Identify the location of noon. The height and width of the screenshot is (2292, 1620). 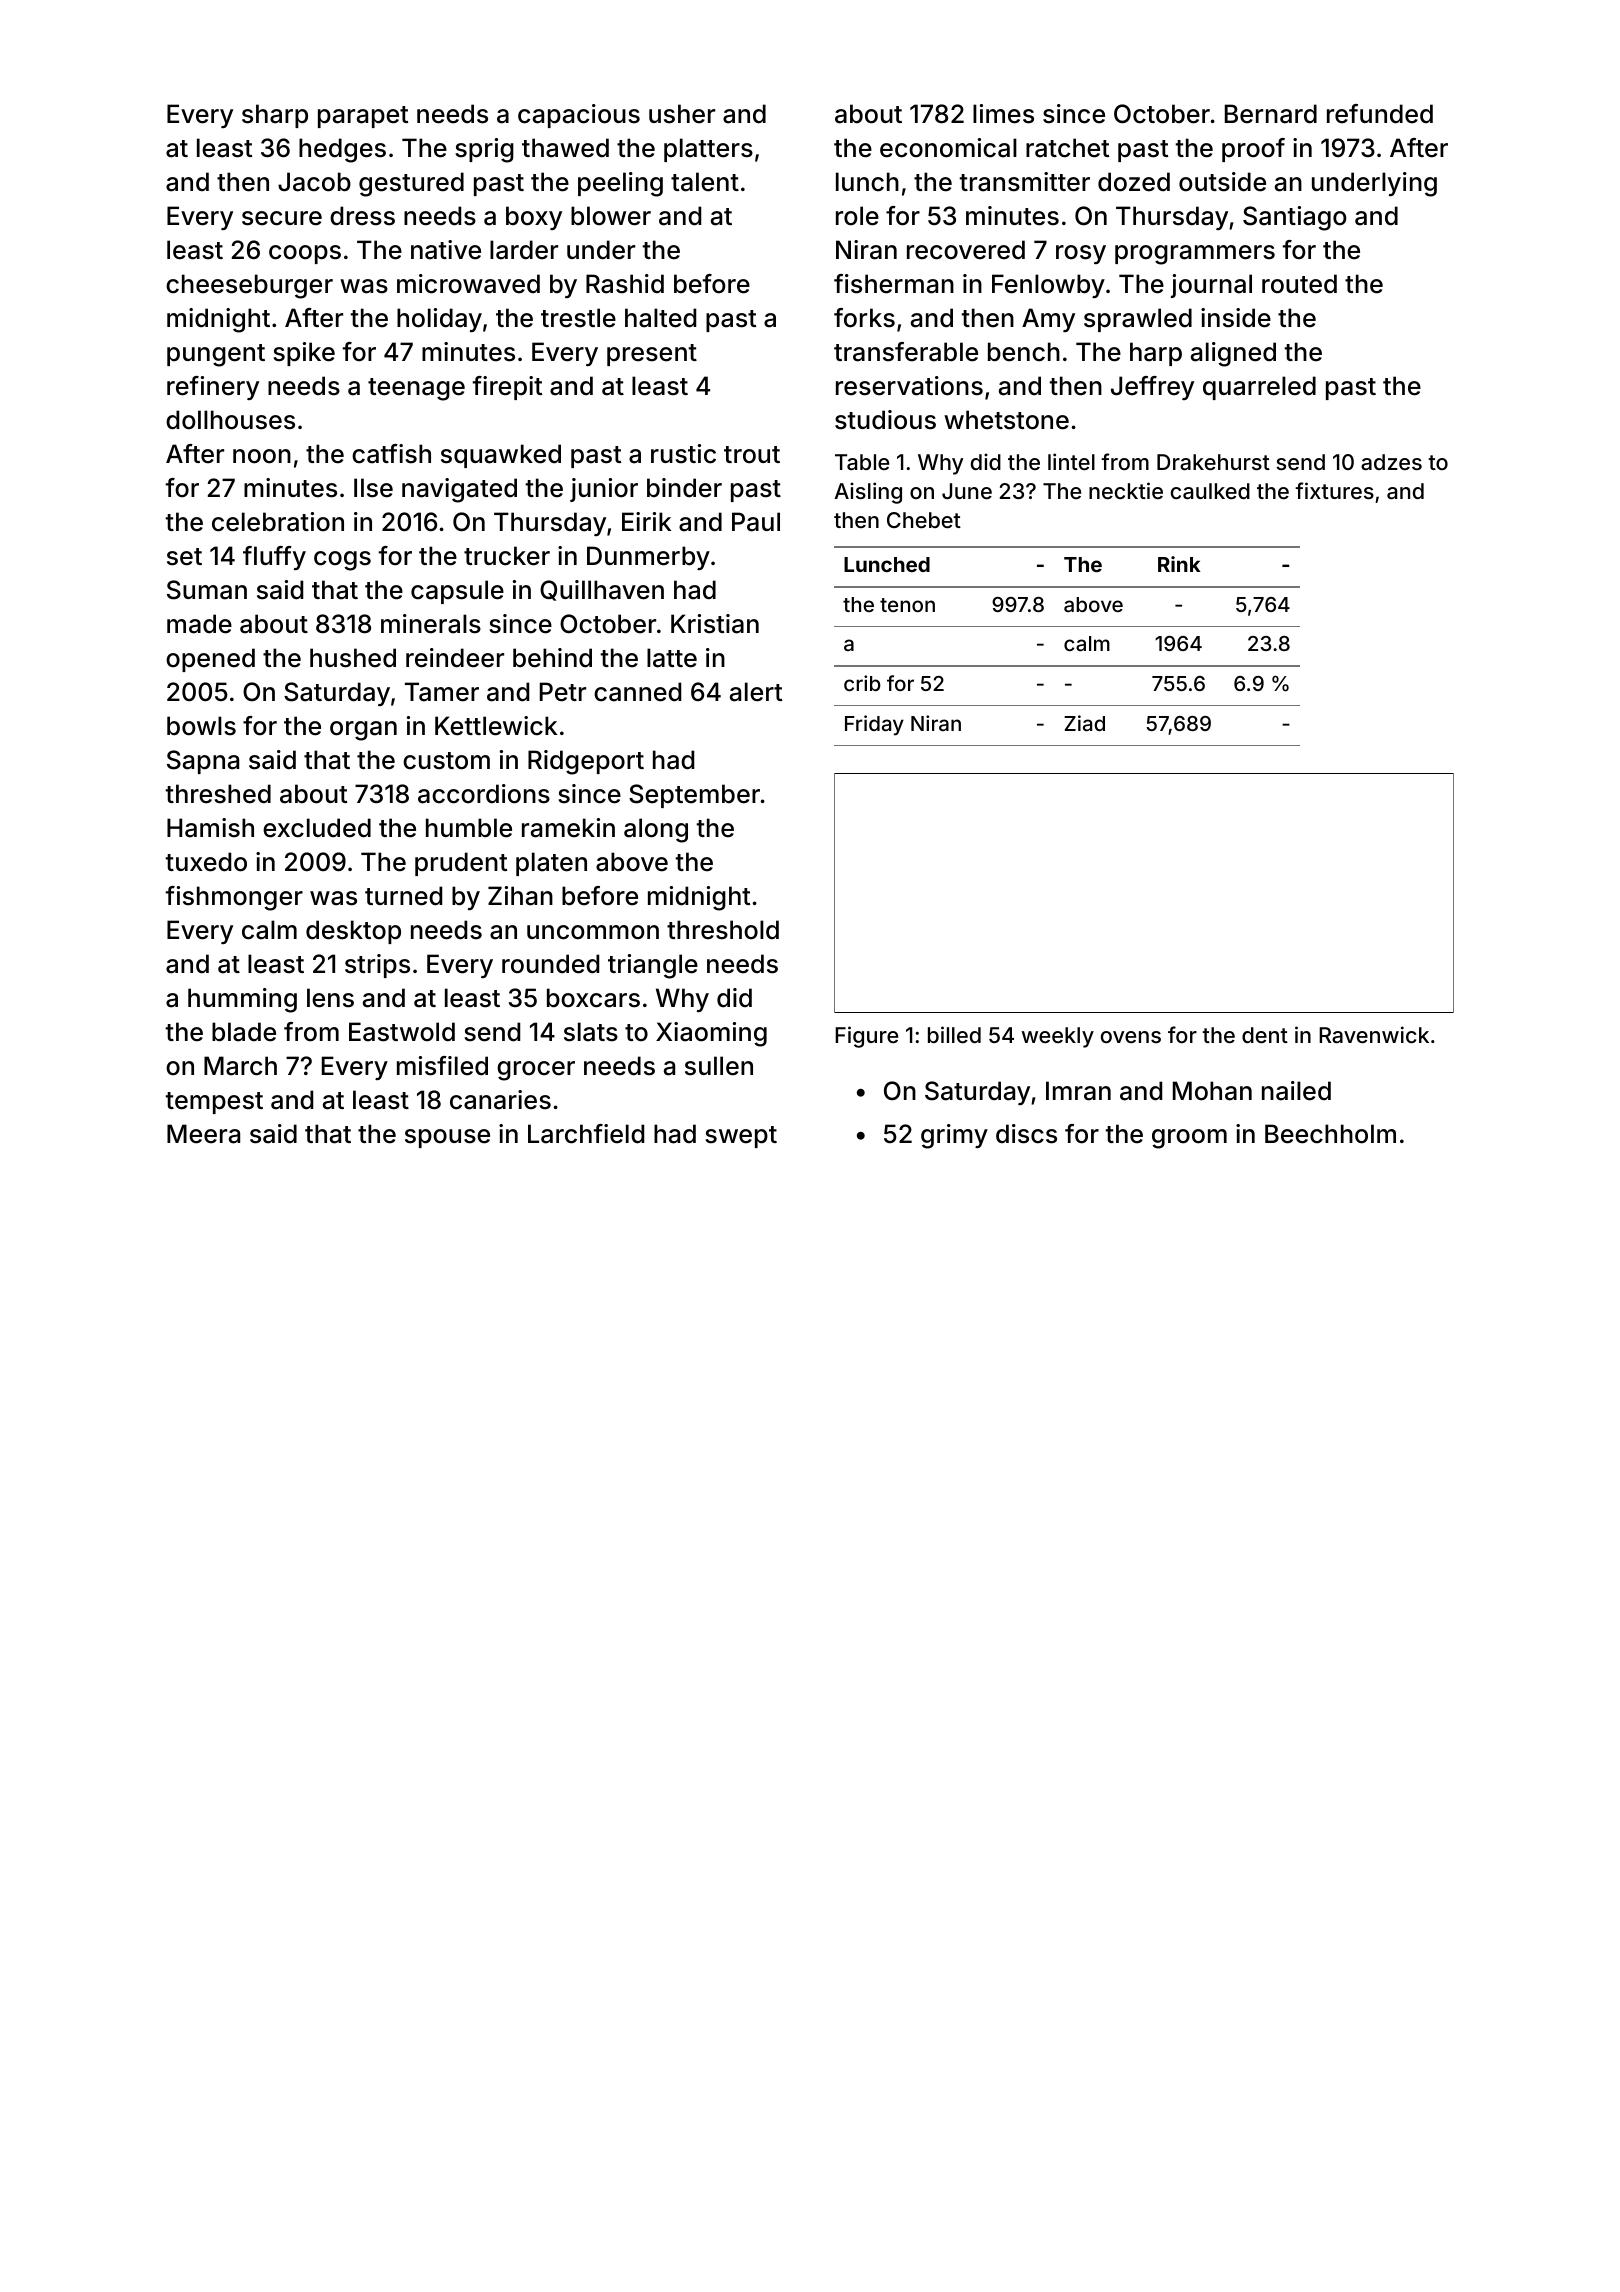
(262, 456).
